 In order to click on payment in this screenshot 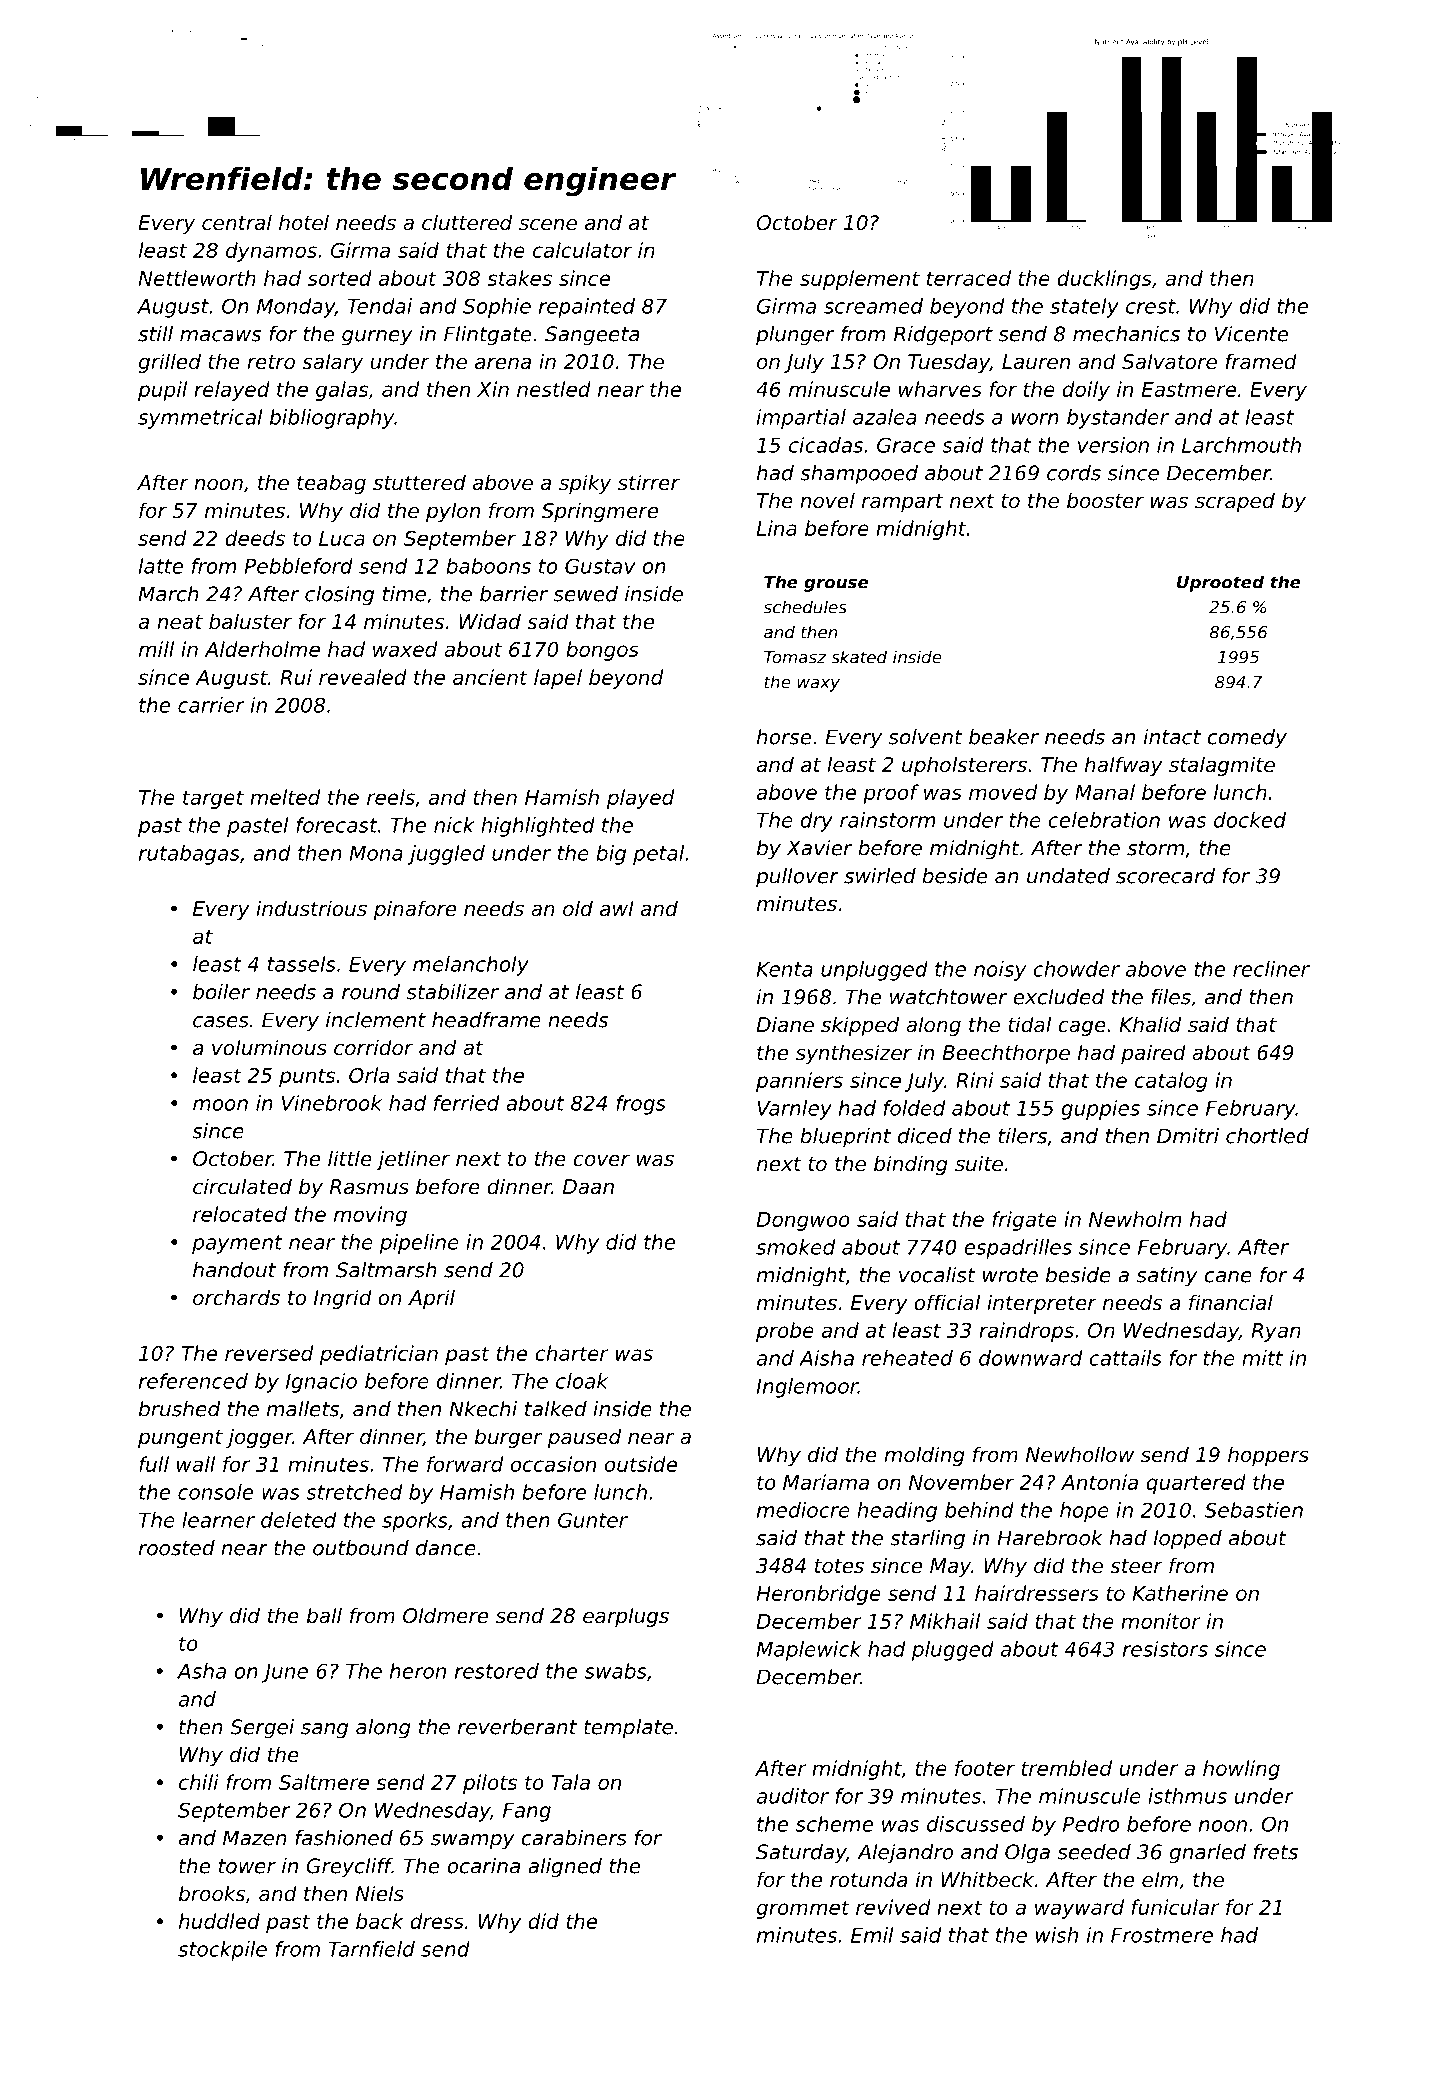, I will do `click(237, 1244)`.
